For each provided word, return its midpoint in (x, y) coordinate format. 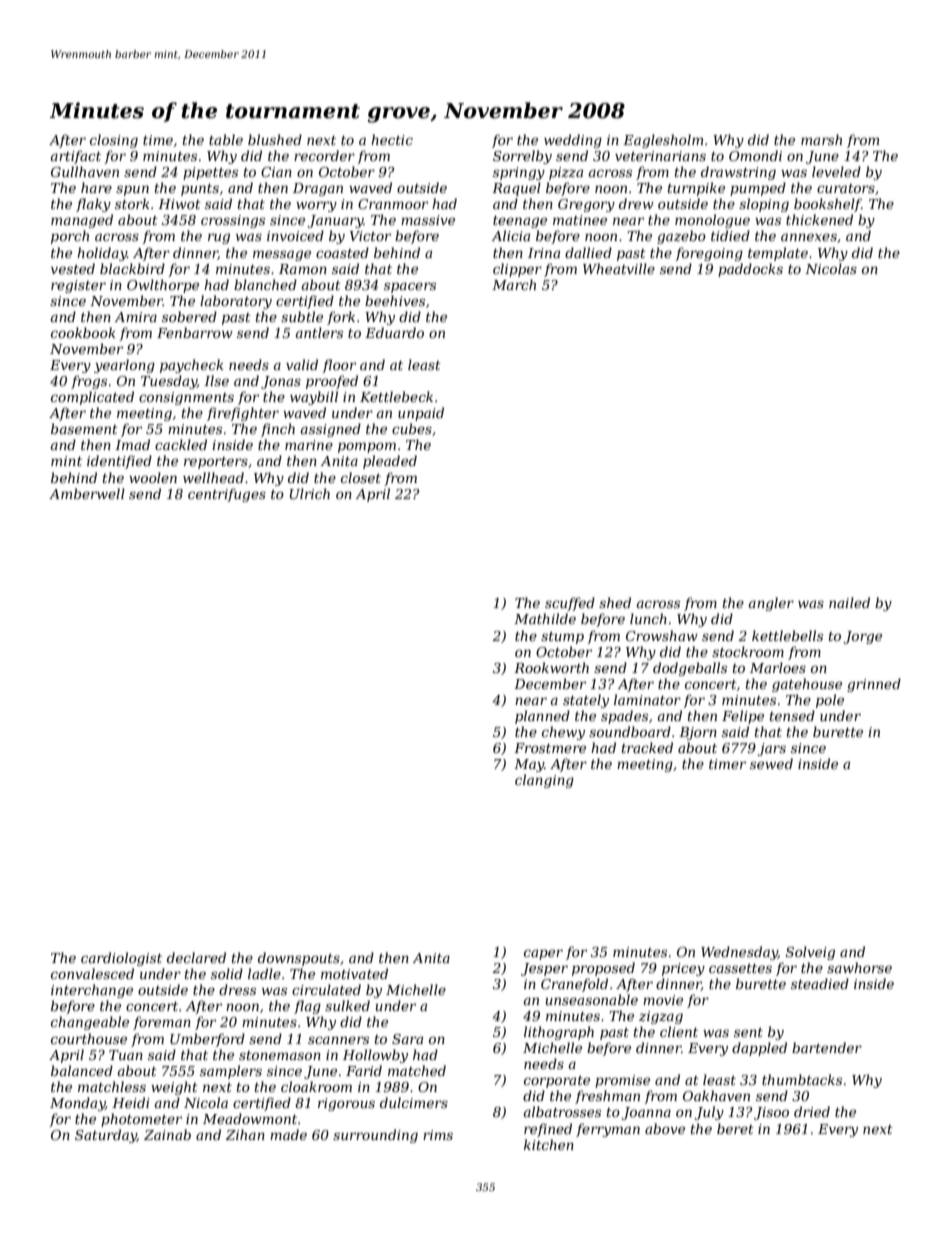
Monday (77, 1104)
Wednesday (739, 953)
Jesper (544, 969)
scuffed (570, 604)
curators (846, 188)
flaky (93, 205)
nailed (849, 602)
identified (119, 462)
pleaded (390, 462)
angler (771, 604)
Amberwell (87, 493)
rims (438, 1135)
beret (735, 1128)
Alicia (510, 235)
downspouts (299, 959)
